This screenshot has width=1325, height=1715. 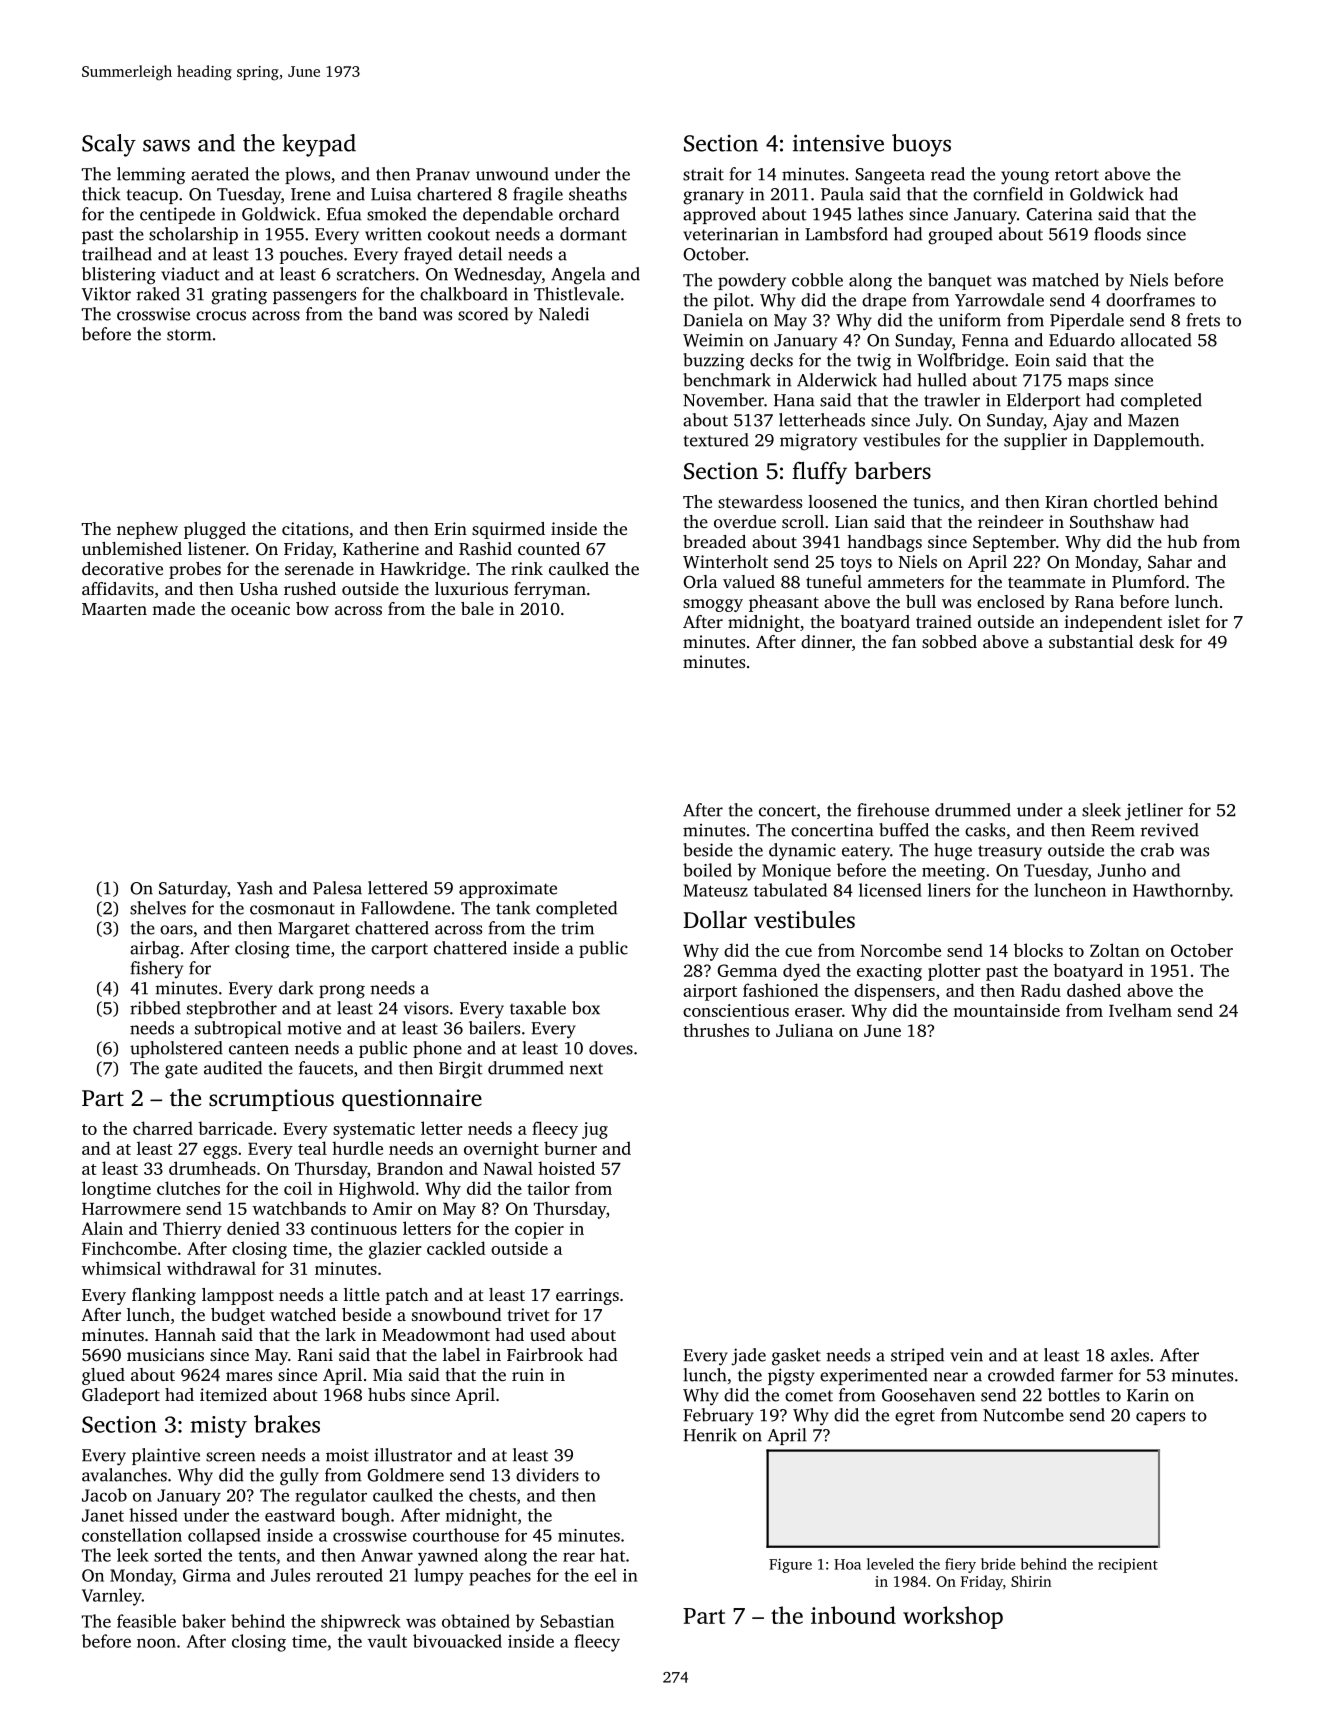 I want to click on keypad, so click(x=319, y=145).
